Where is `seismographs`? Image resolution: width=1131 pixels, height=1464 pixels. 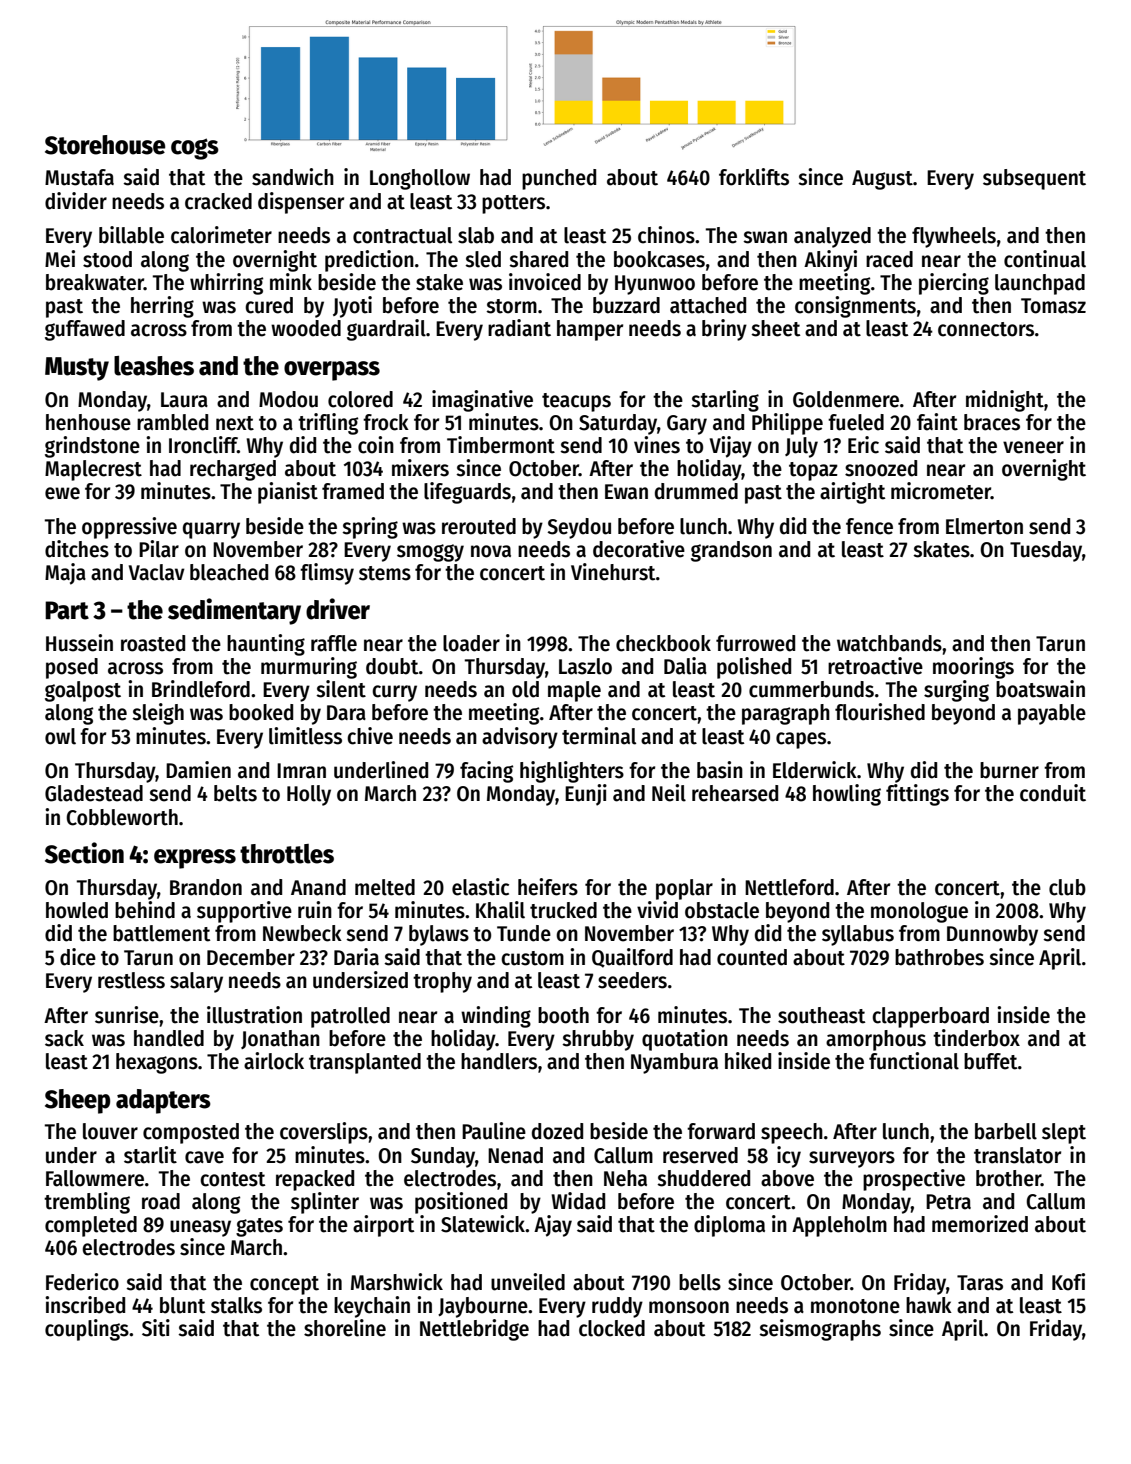 seismographs is located at coordinates (820, 1330).
